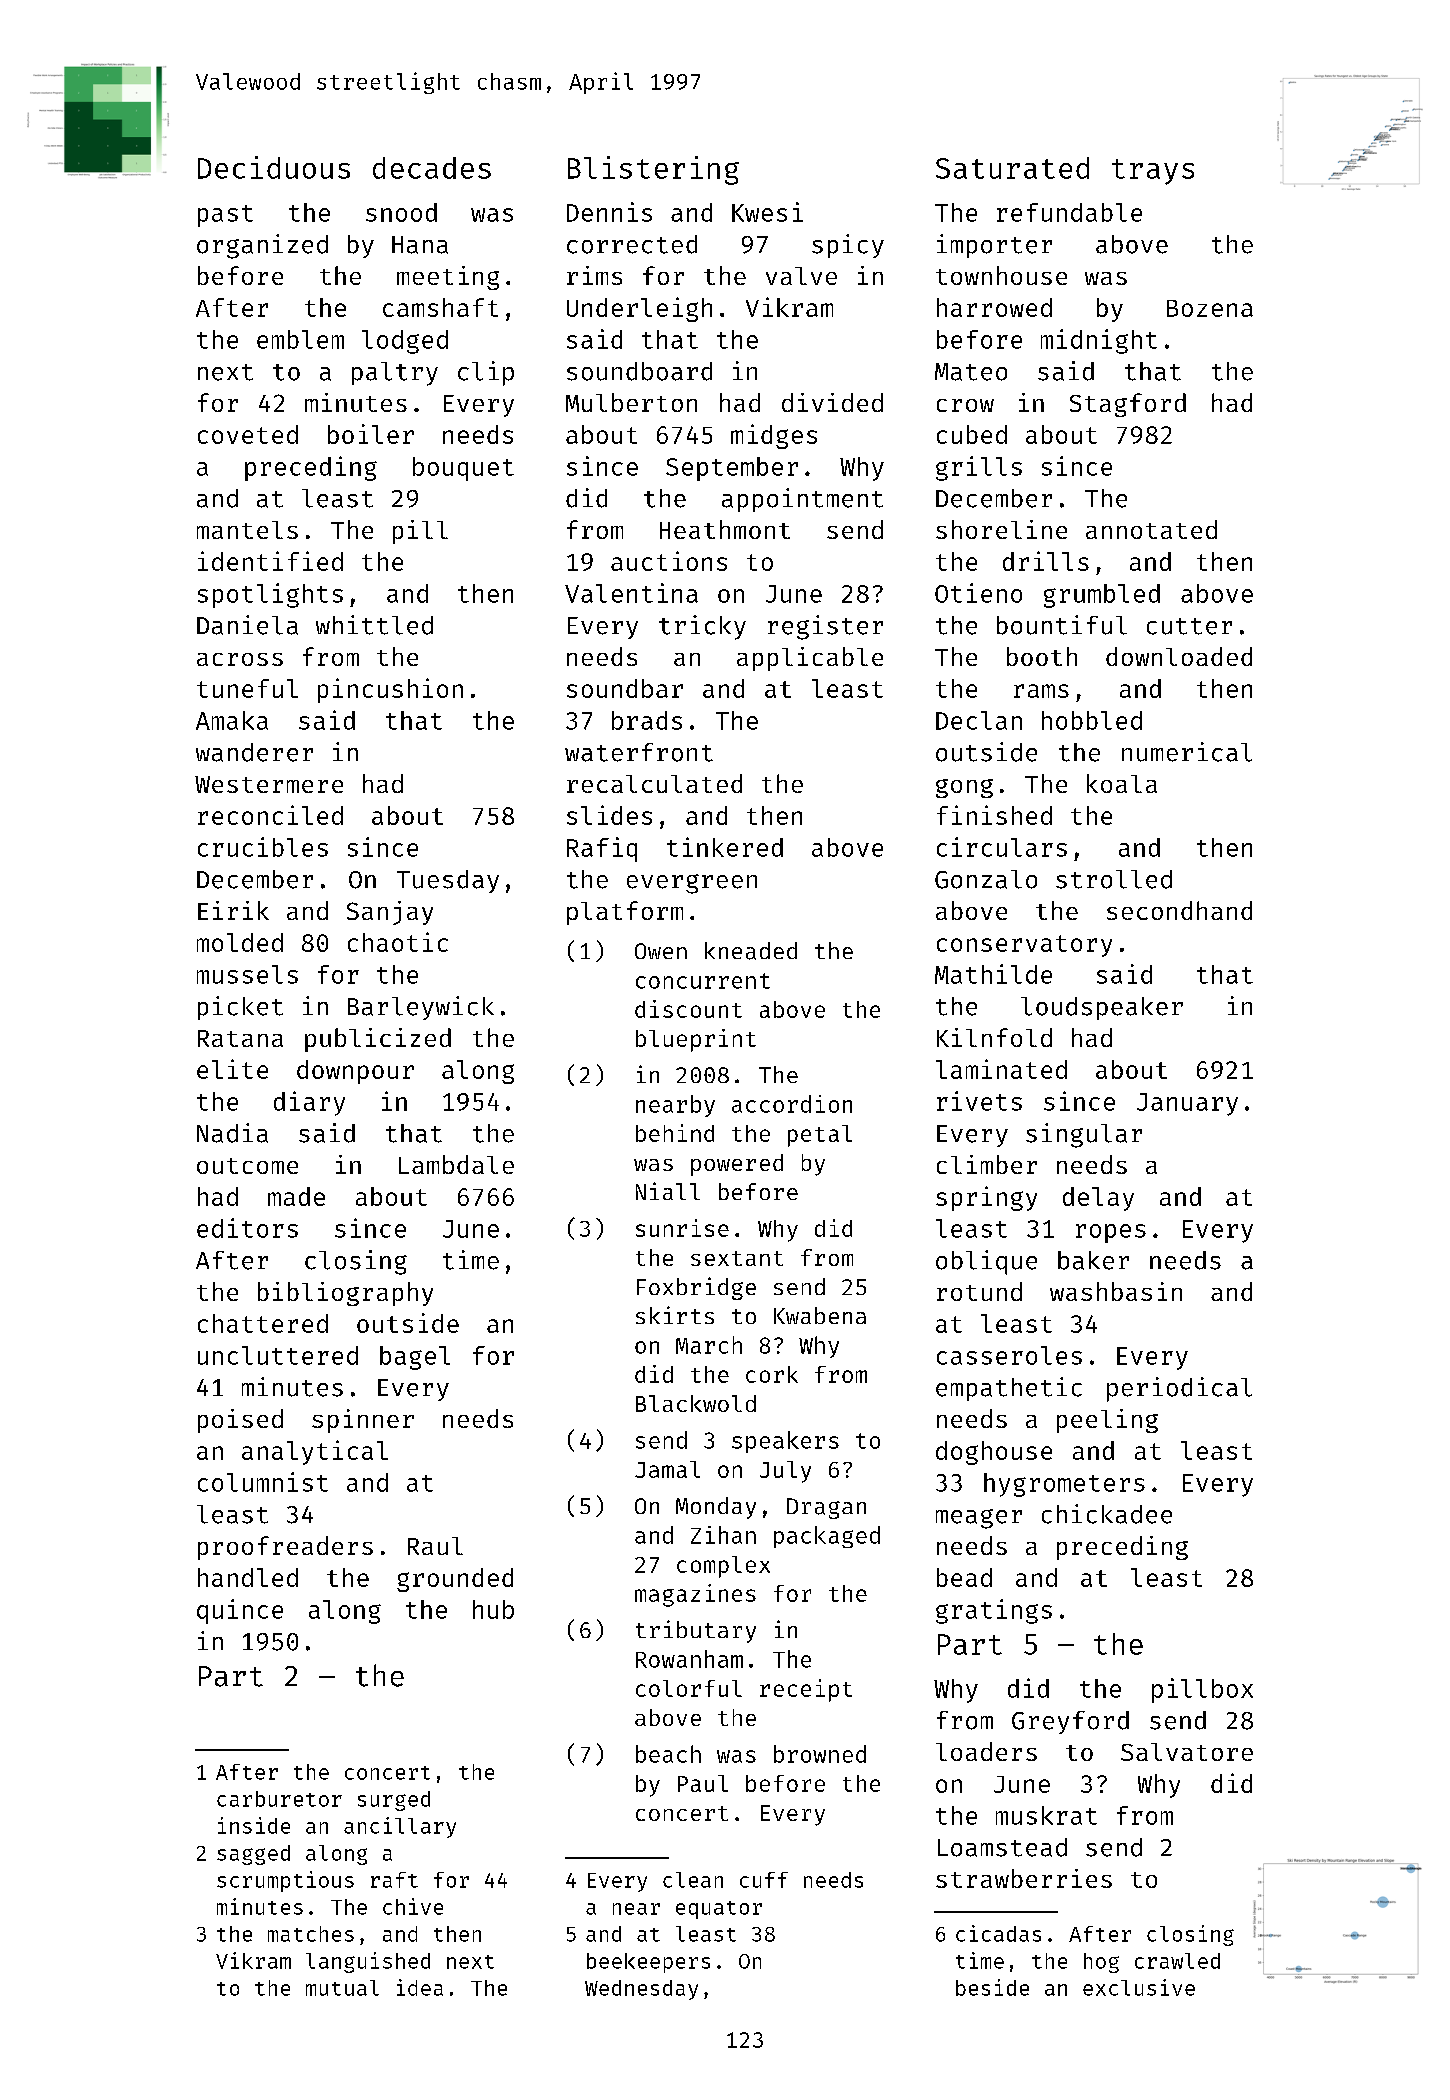  I want to click on mussels, so click(247, 974).
